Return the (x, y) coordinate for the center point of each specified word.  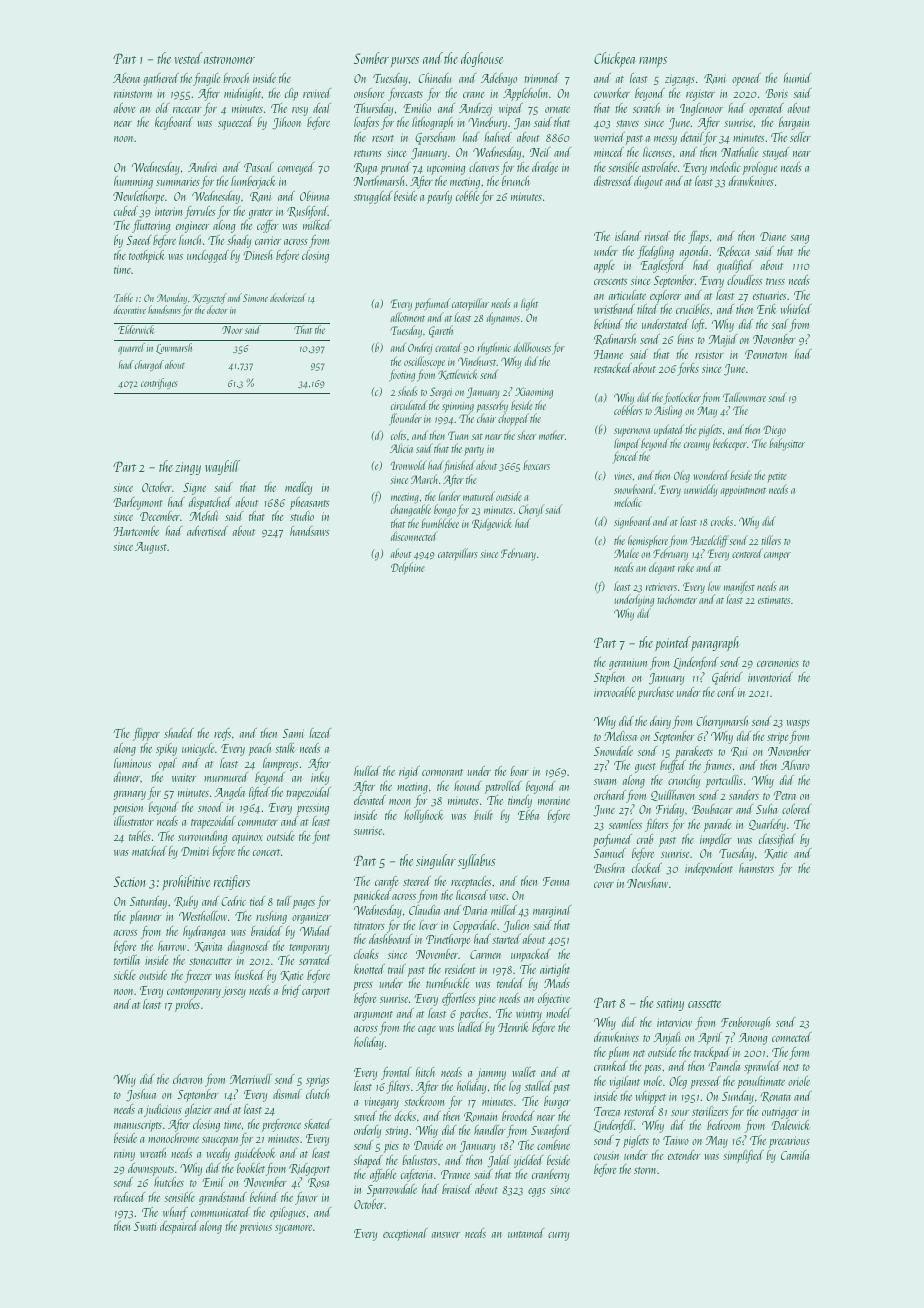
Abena (126, 78)
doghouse (482, 59)
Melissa (620, 736)
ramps (653, 62)
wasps (798, 724)
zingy (188, 468)
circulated (408, 405)
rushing (271, 917)
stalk (285, 748)
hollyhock (424, 816)
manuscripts (138, 1126)
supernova (632, 432)
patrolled (503, 787)
